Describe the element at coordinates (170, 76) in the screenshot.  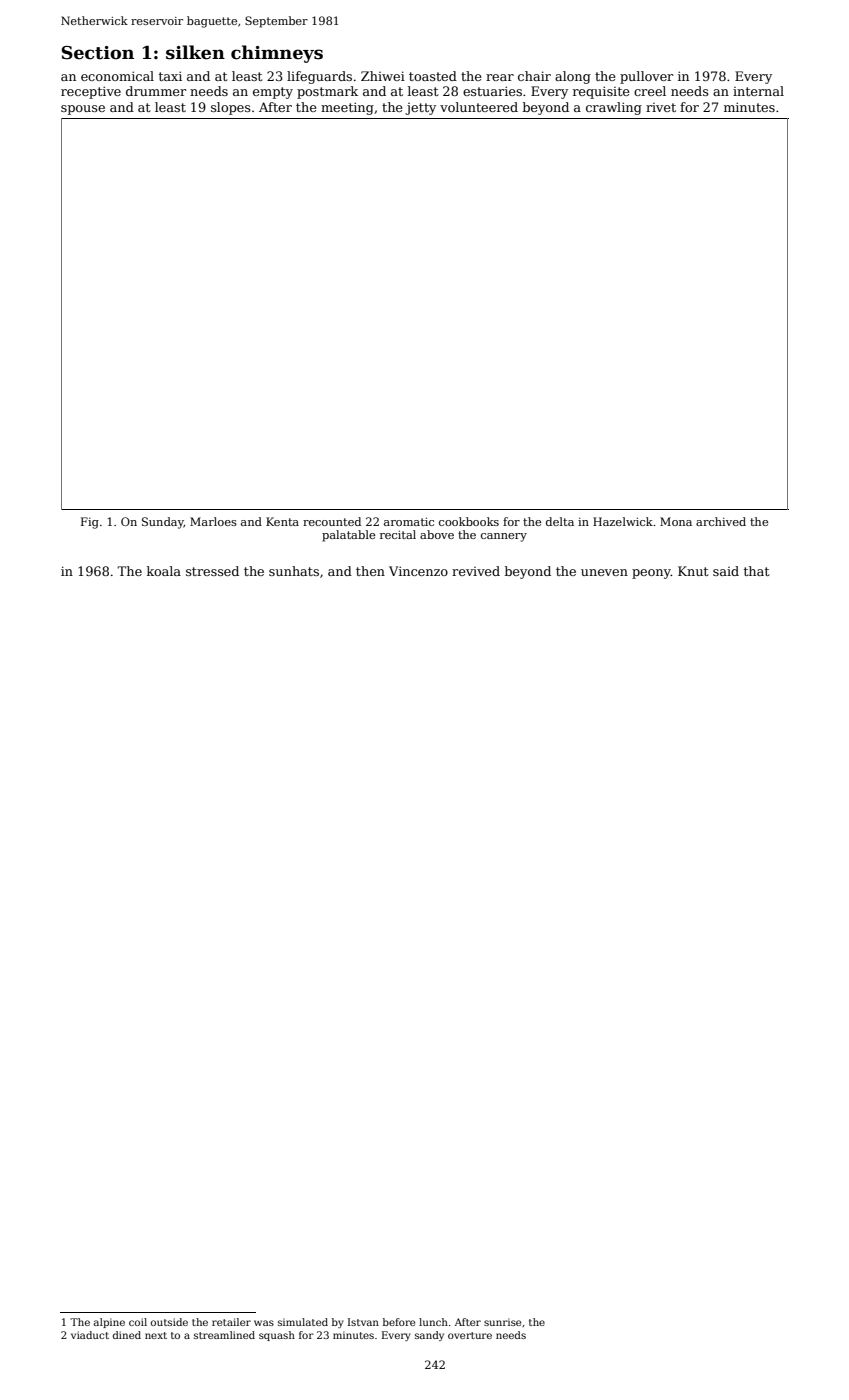
I see `taxi` at that location.
